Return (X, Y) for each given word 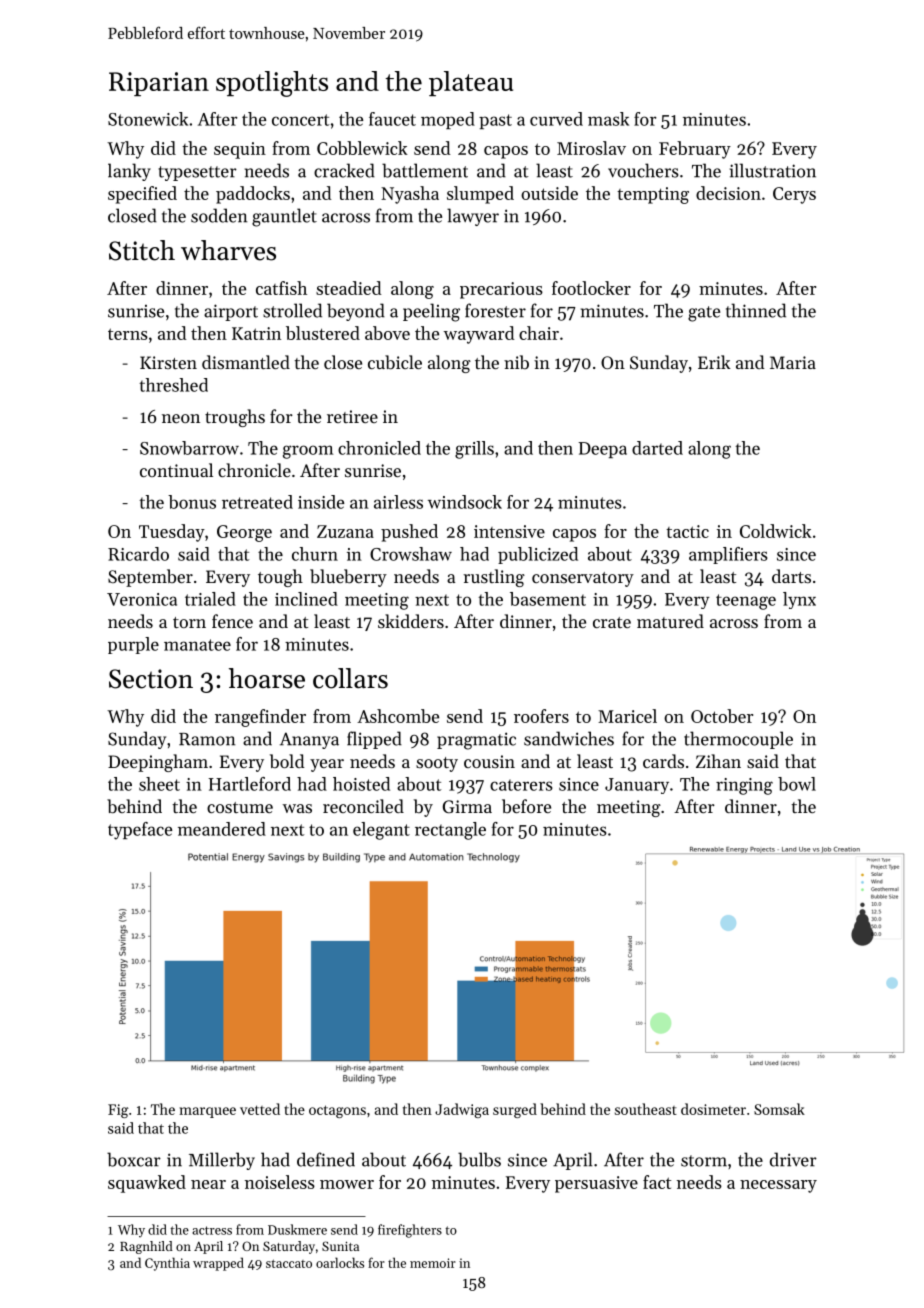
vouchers (643, 170)
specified (142, 195)
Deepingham (158, 763)
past (495, 121)
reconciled (363, 806)
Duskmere (297, 1229)
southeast (646, 1109)
